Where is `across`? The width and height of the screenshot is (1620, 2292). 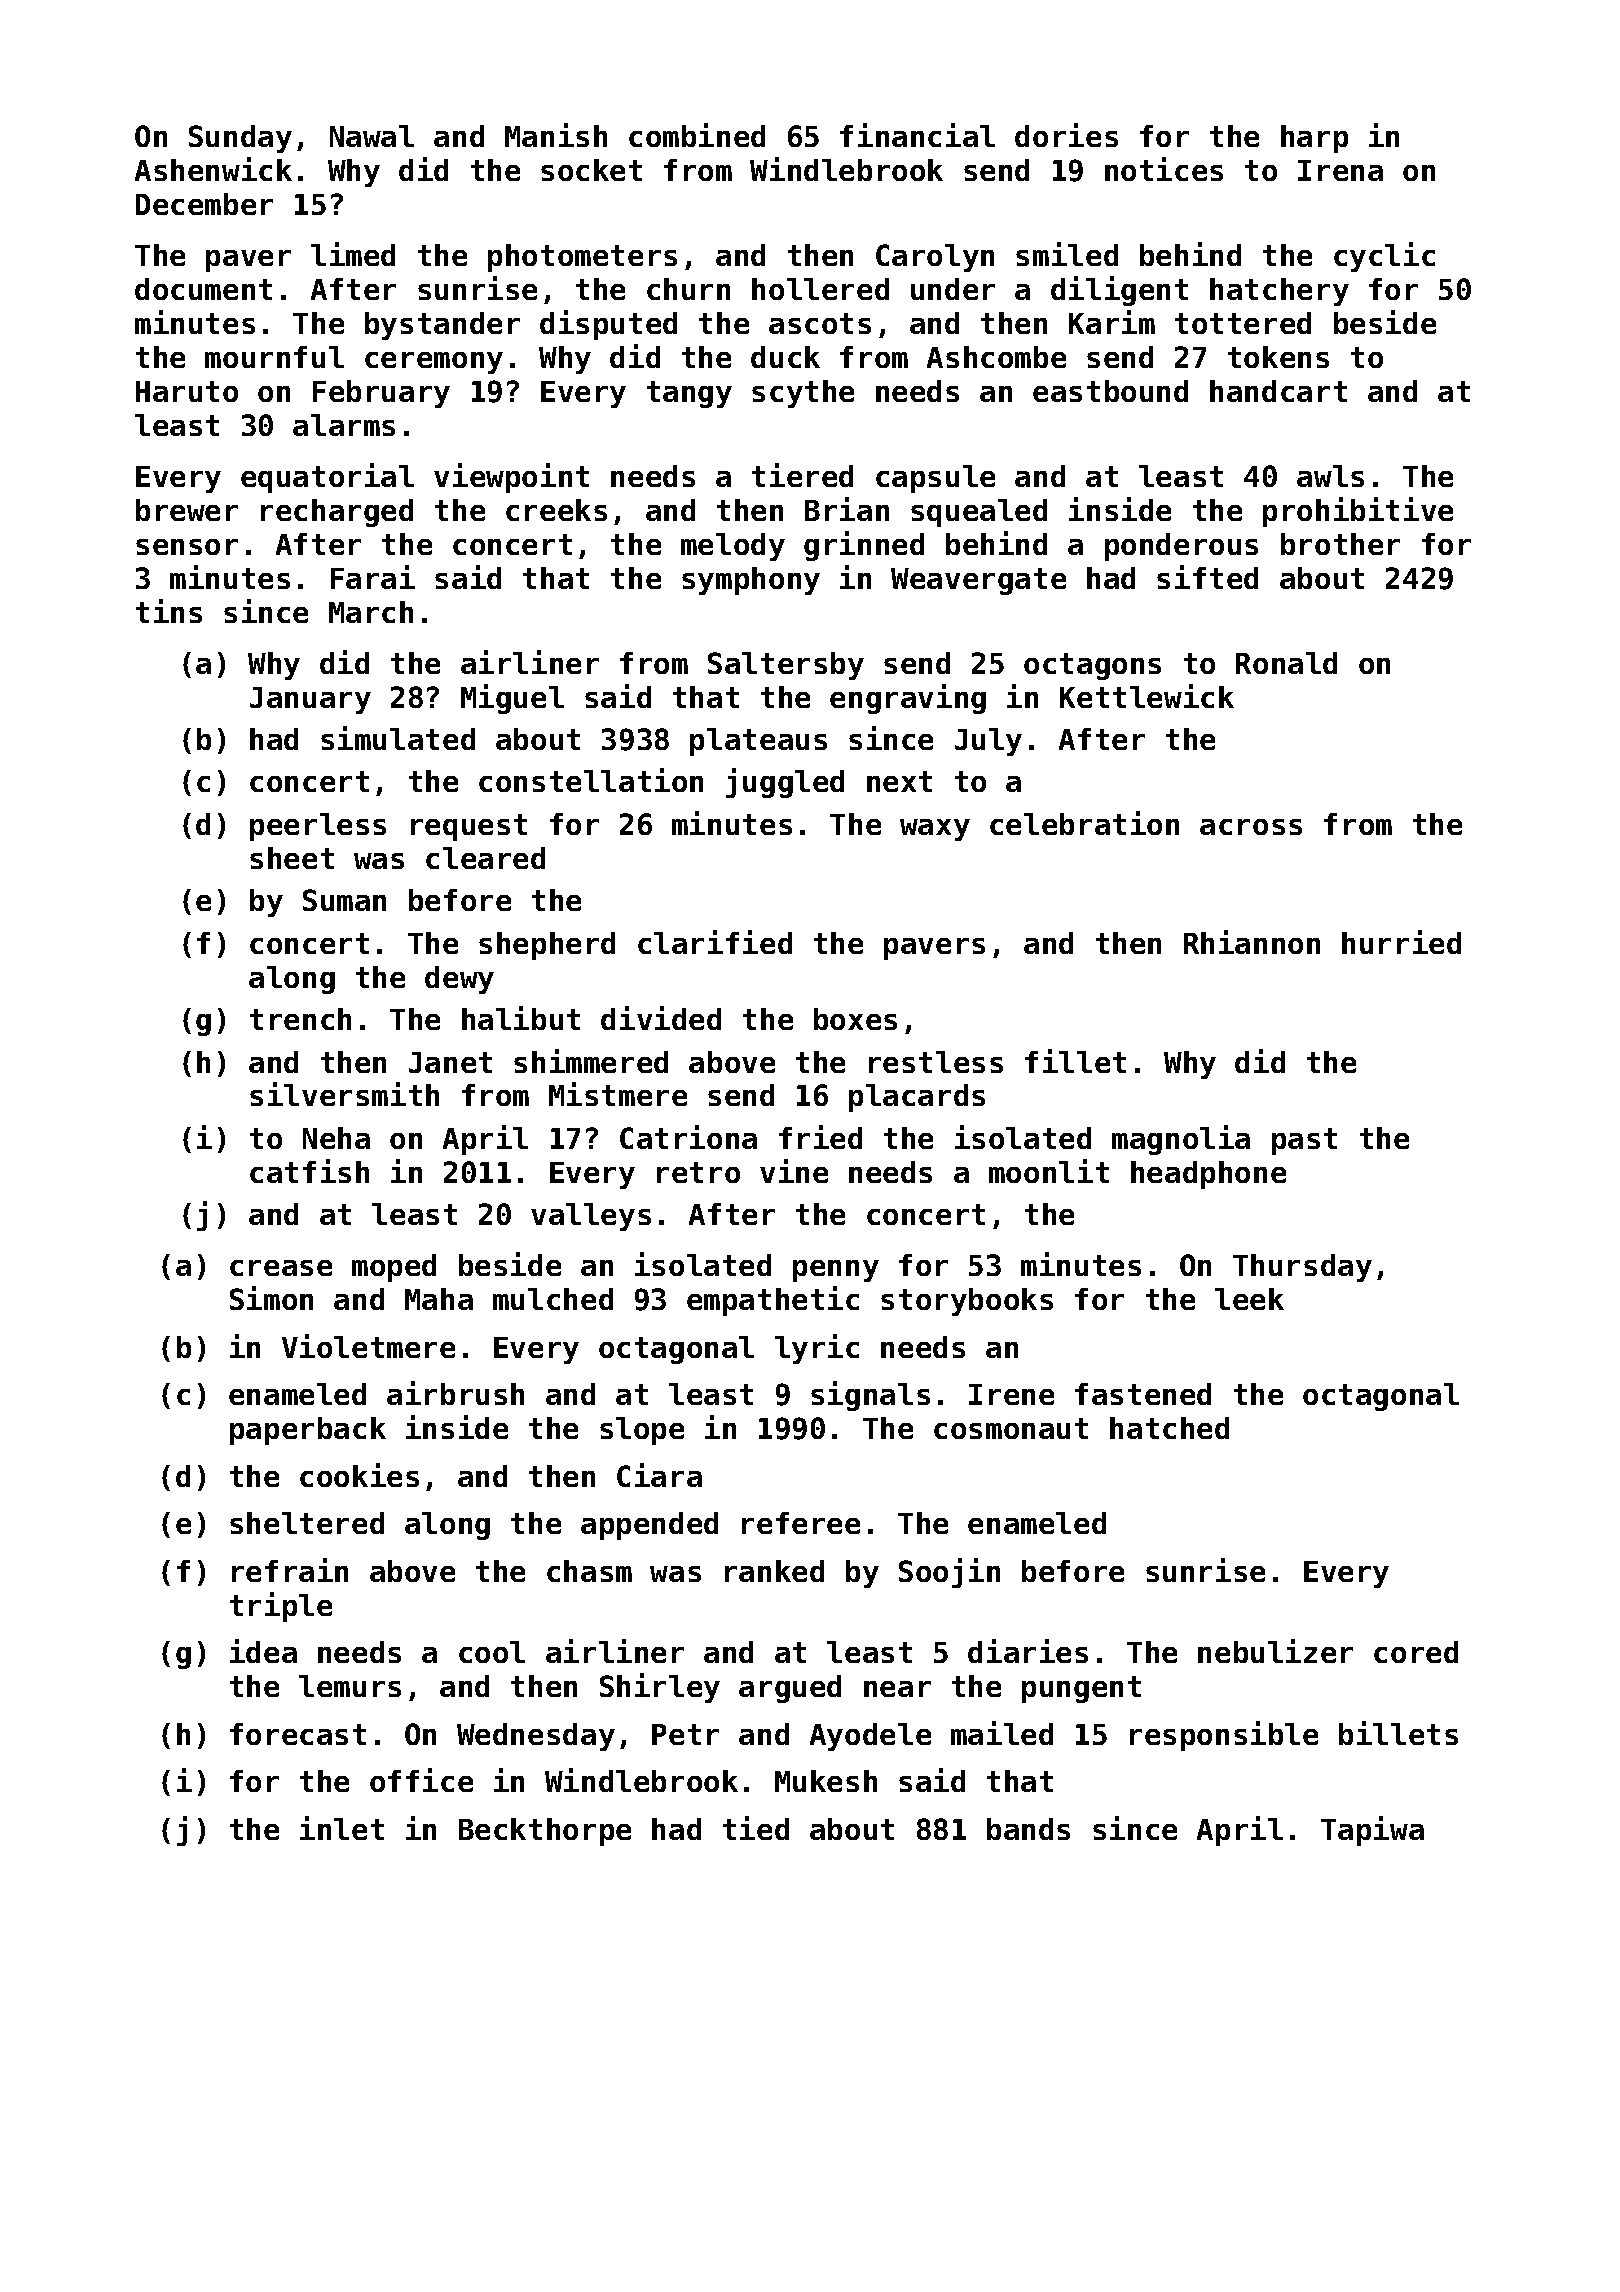
across is located at coordinates (1251, 827).
